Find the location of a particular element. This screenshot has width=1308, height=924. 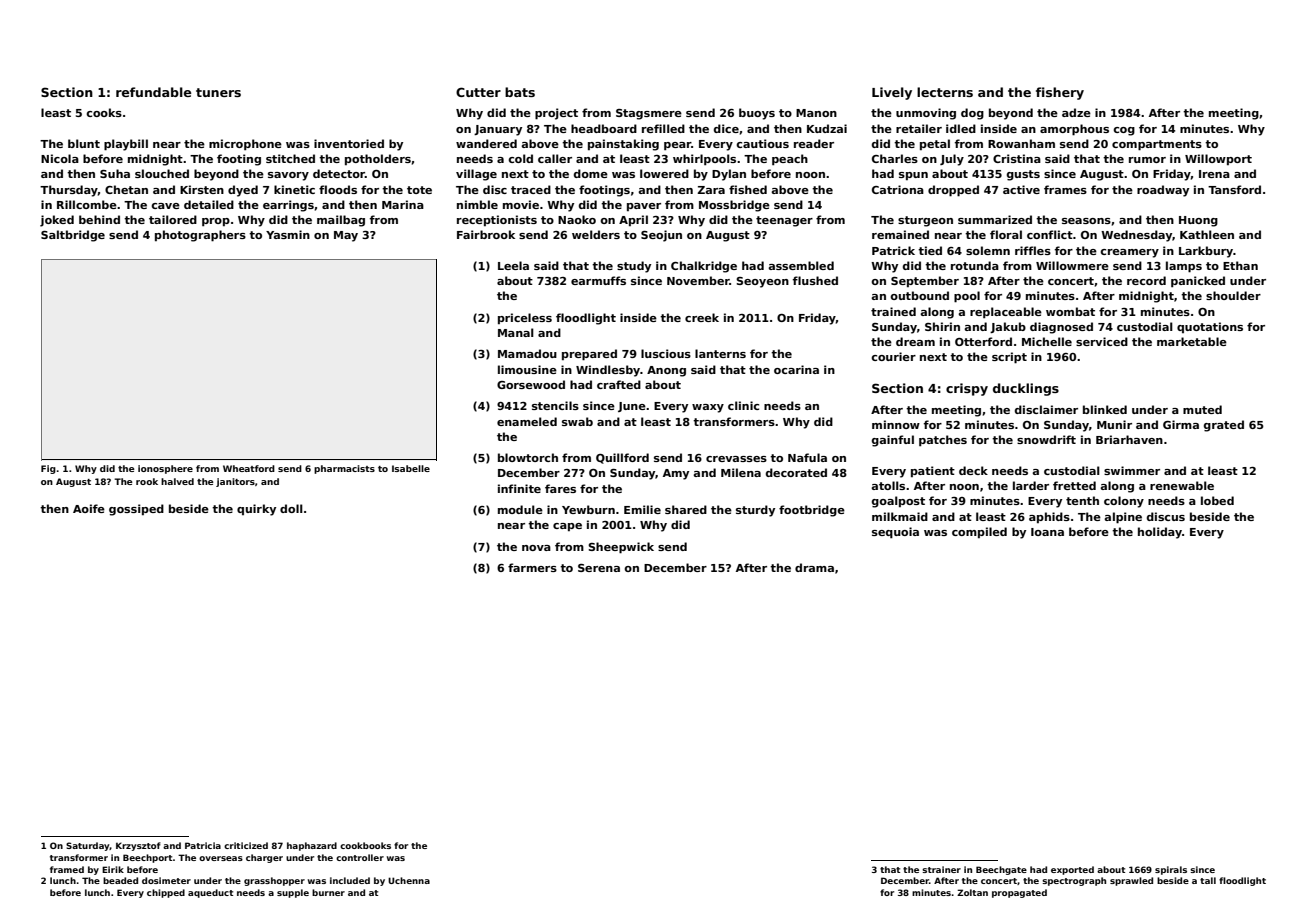

tuners is located at coordinates (218, 92).
